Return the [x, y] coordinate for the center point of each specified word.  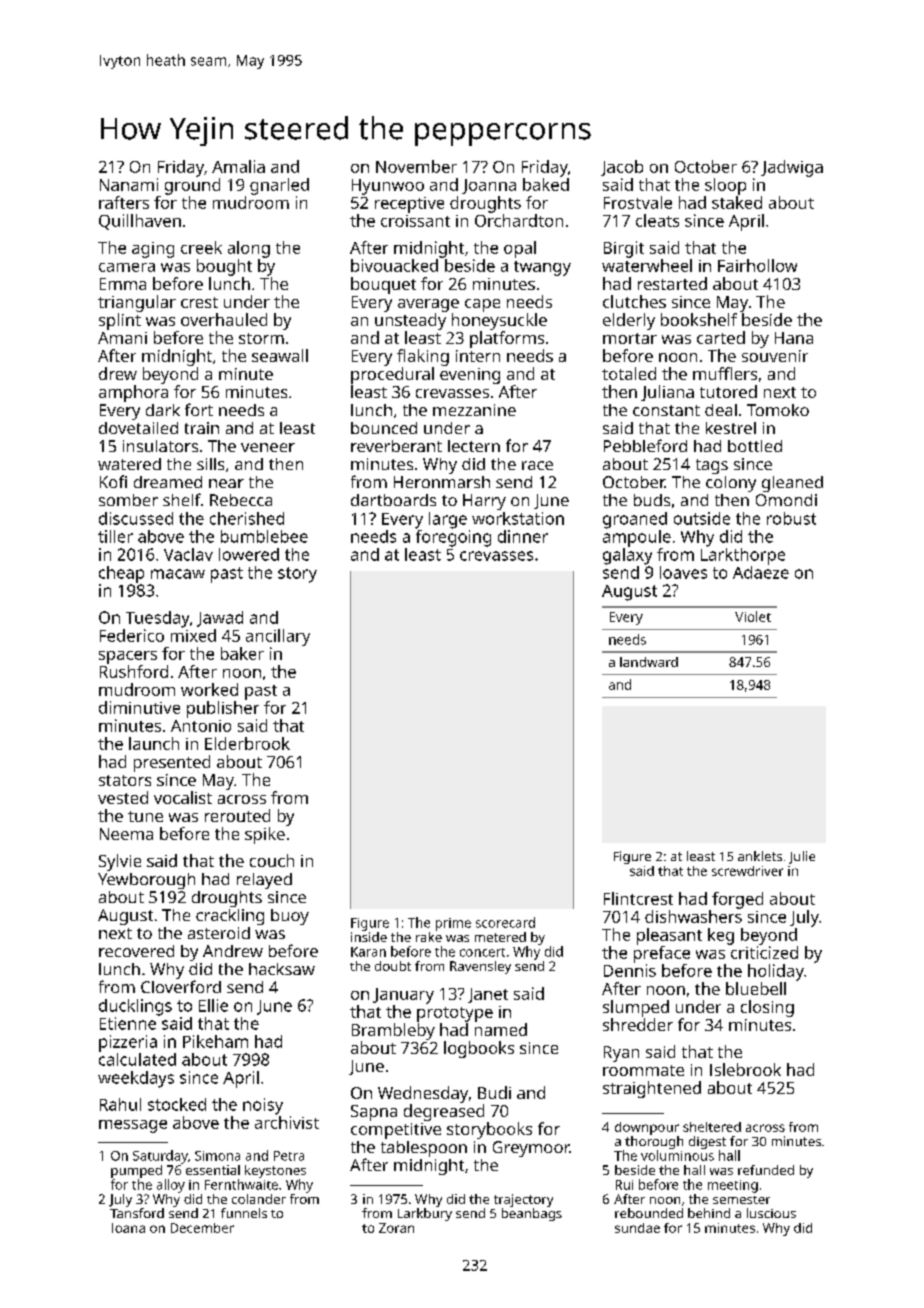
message [133, 1126]
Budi [494, 1092]
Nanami [129, 184]
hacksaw [282, 969]
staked [737, 202]
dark [163, 410]
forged [737, 900]
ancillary [278, 637]
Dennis [630, 970]
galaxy [627, 556]
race [537, 465]
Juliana [667, 393]
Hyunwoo [388, 187]
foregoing [453, 538]
